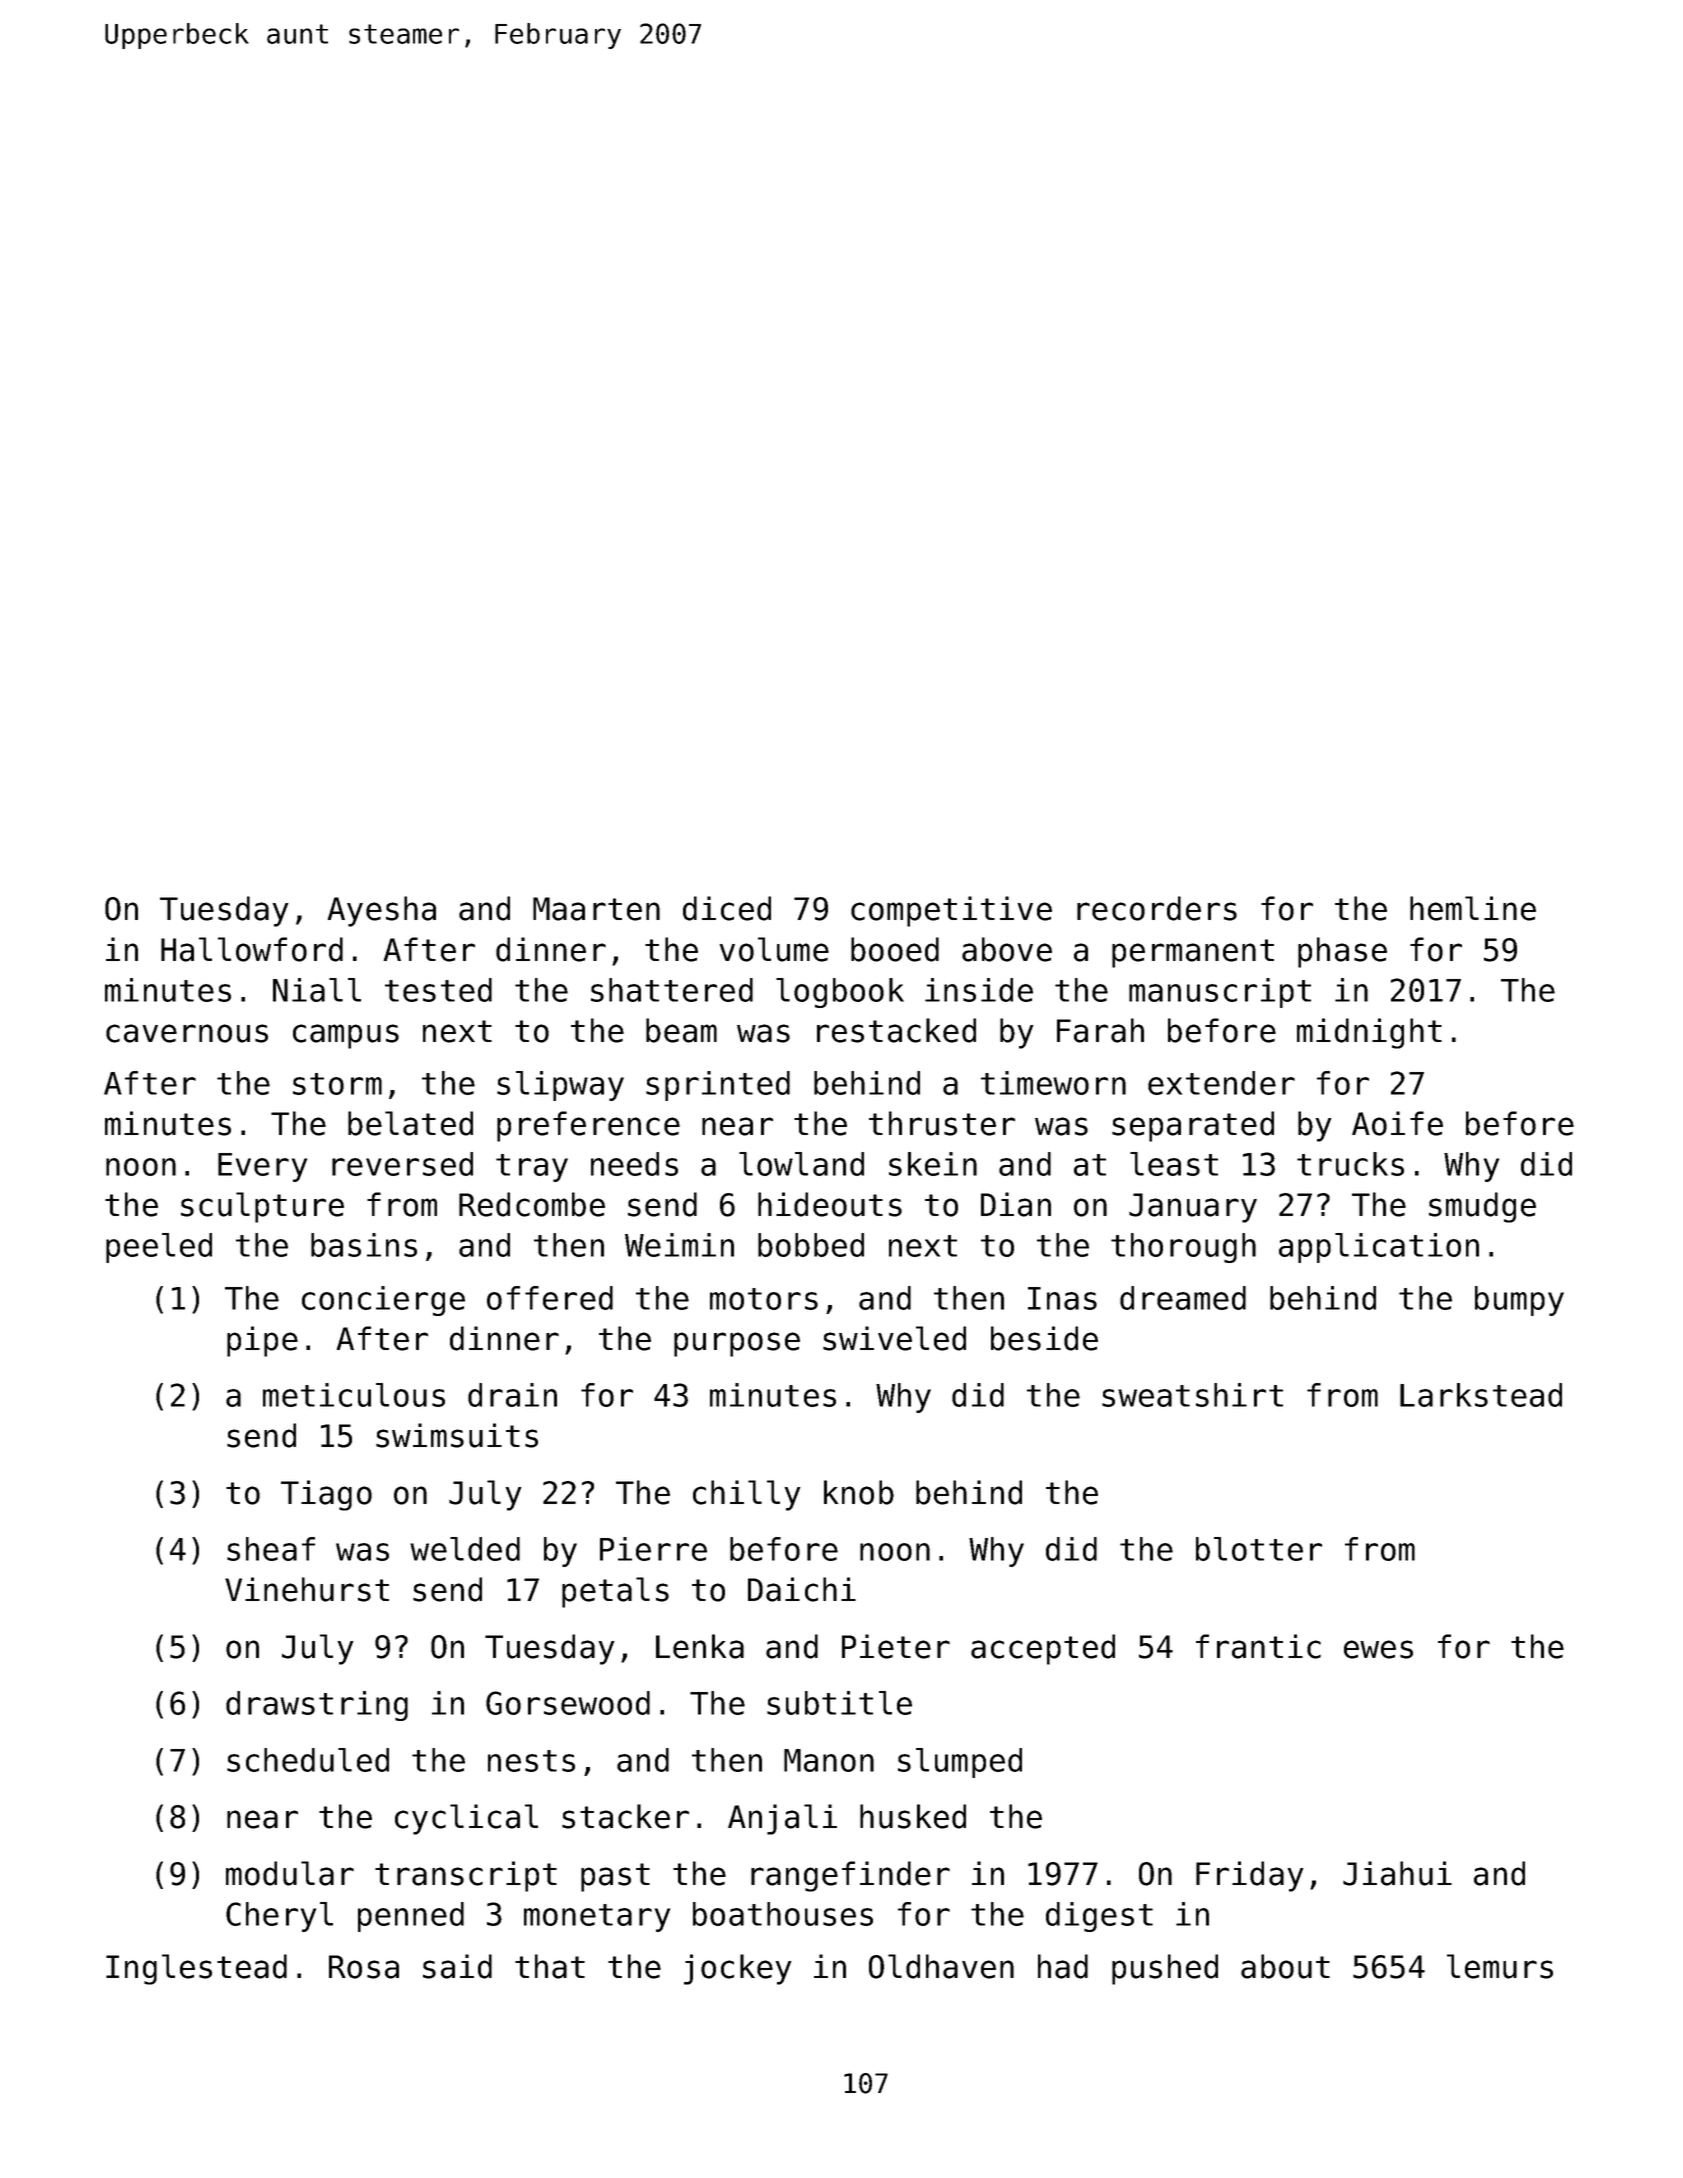  Describe the element at coordinates (346, 1036) in the screenshot. I see `campus` at that location.
